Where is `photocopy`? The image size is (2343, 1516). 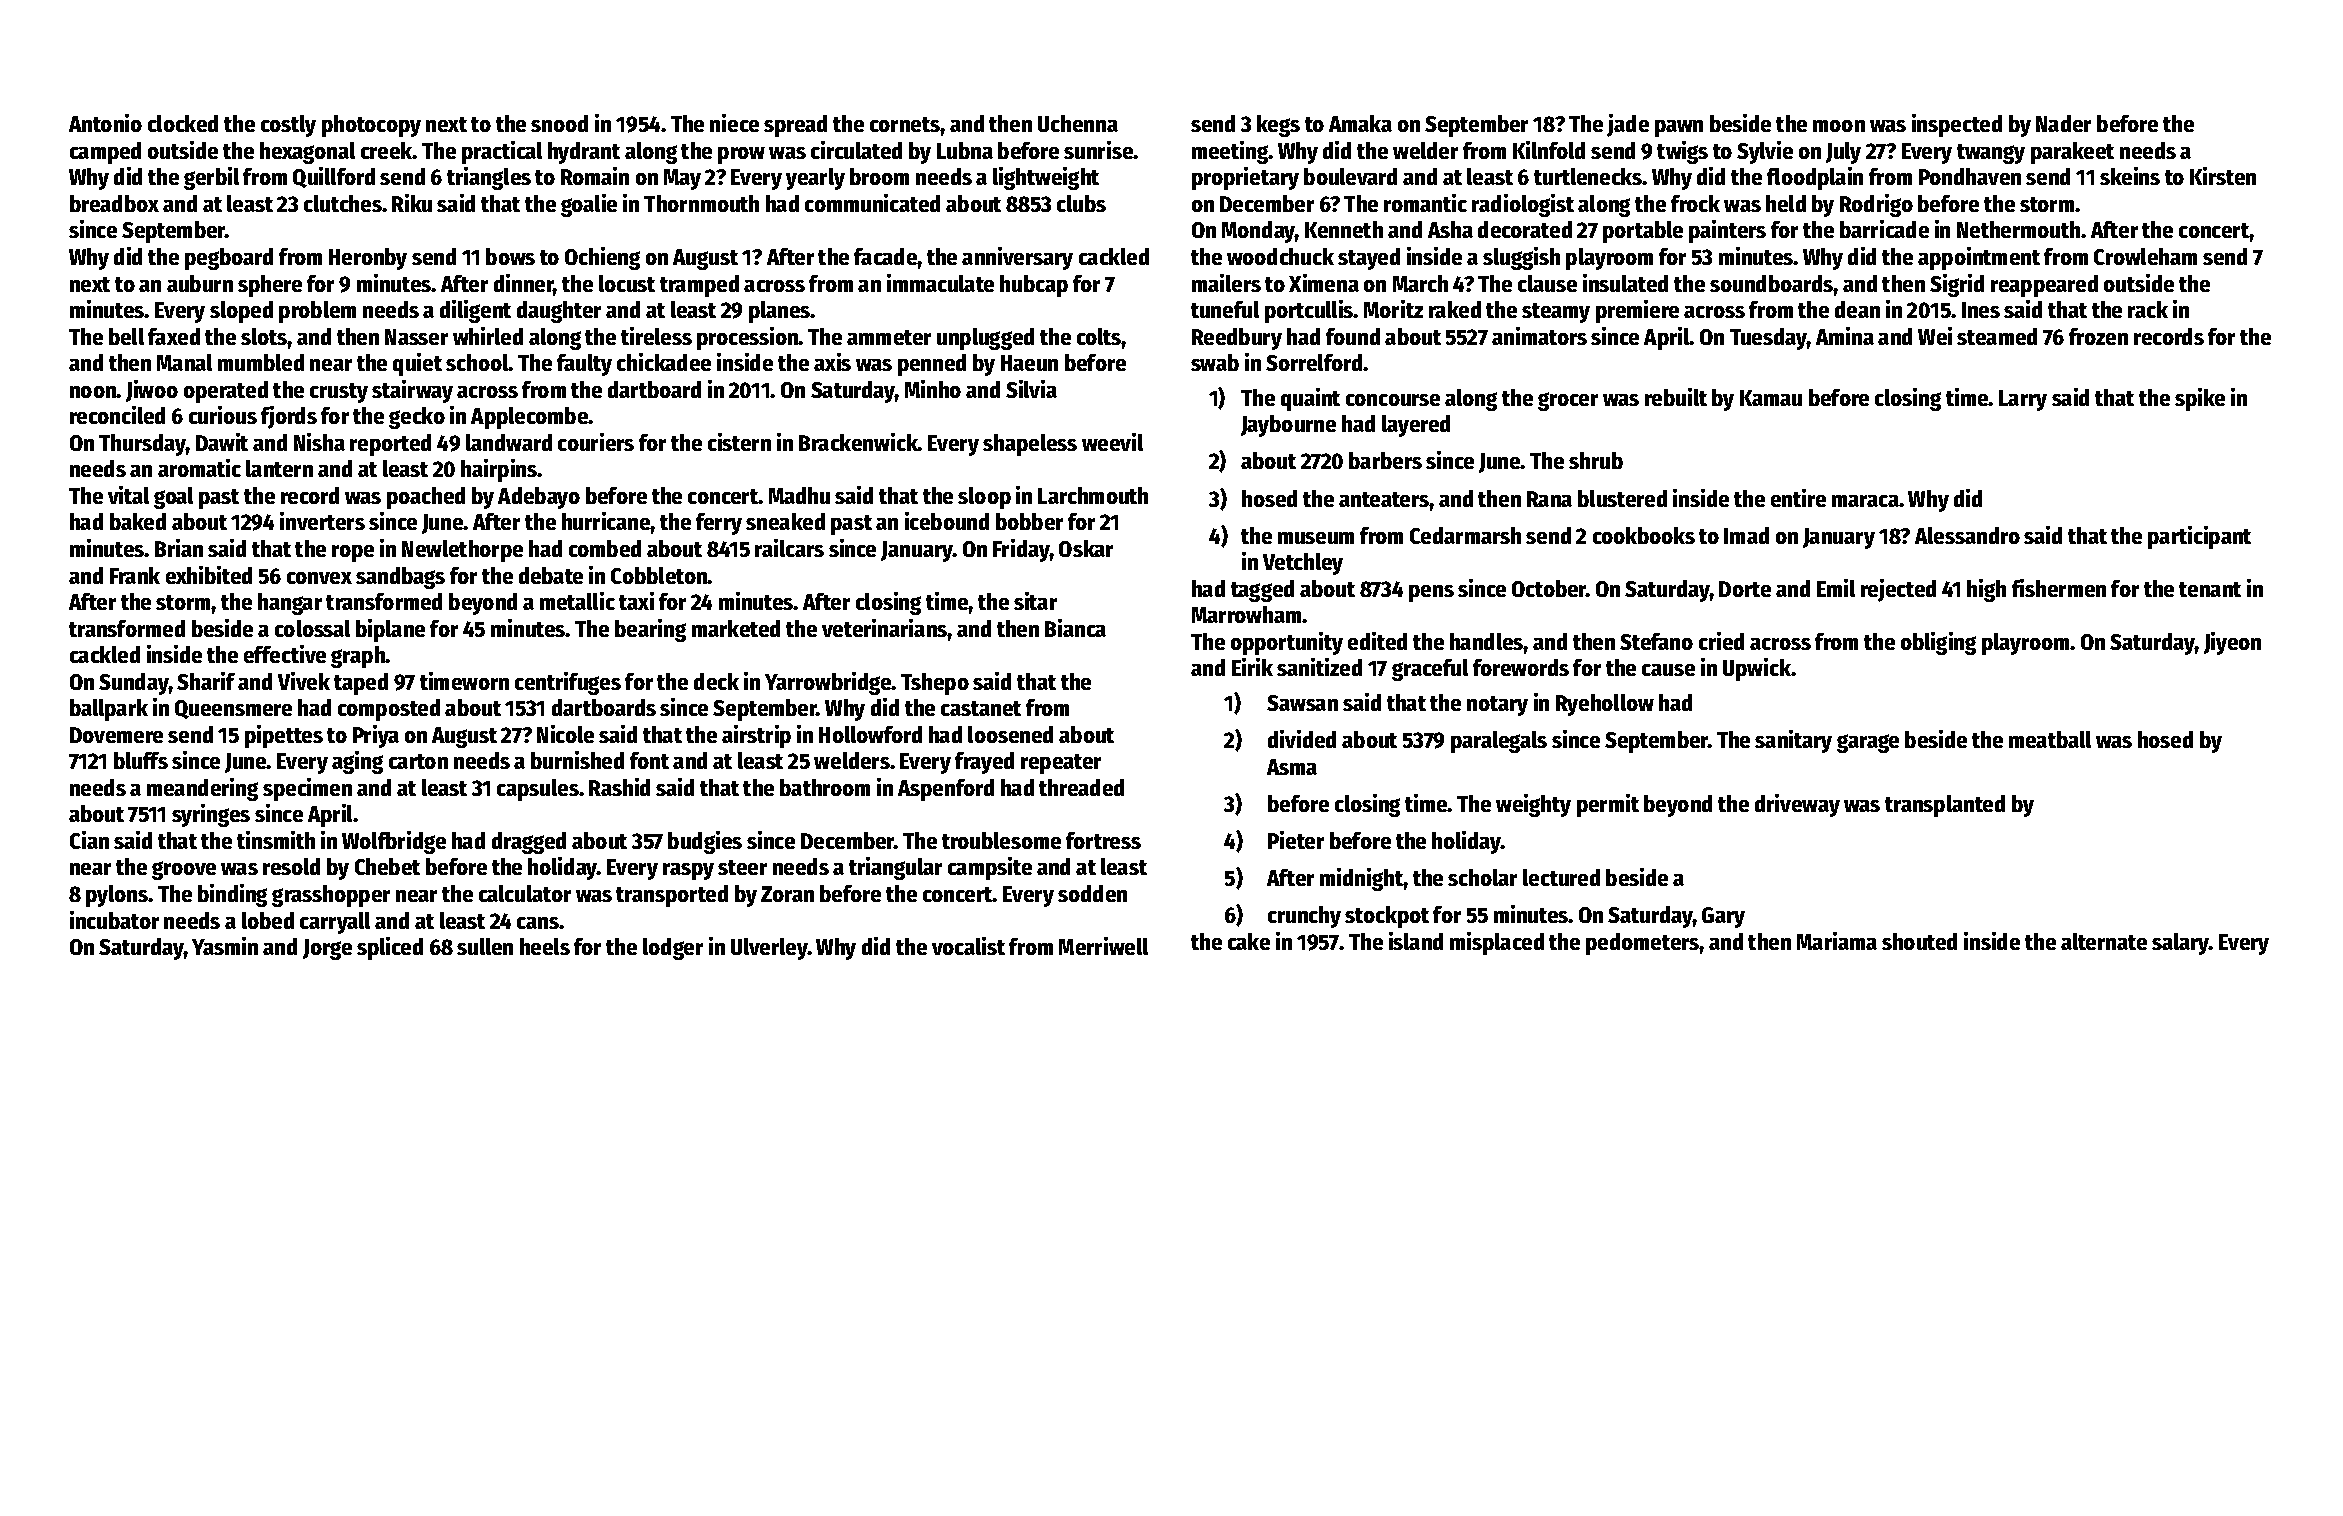
photocopy is located at coordinates (371, 126).
